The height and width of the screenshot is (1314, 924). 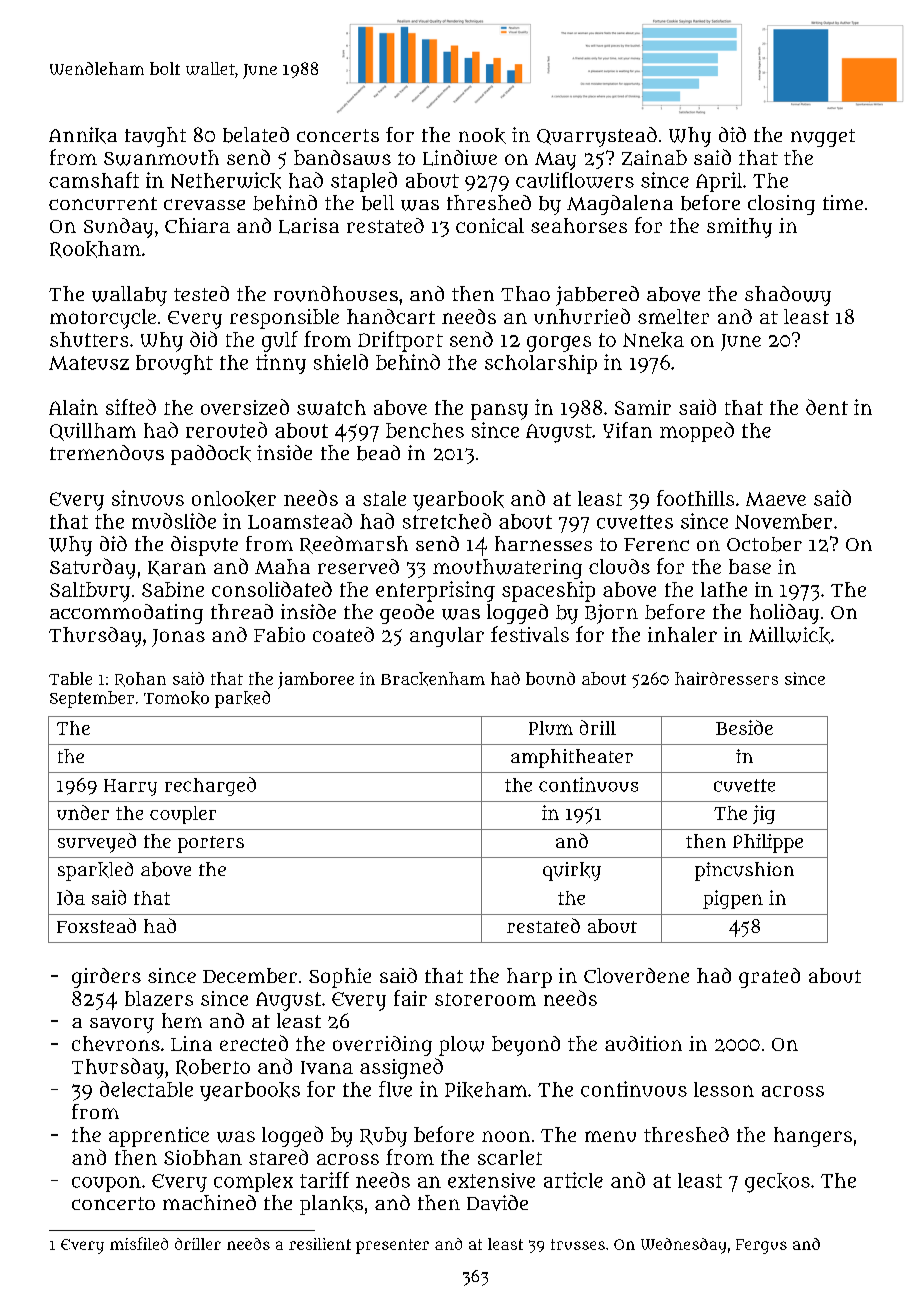 What do you see at coordinates (789, 635) in the screenshot?
I see `Millwick` at bounding box center [789, 635].
